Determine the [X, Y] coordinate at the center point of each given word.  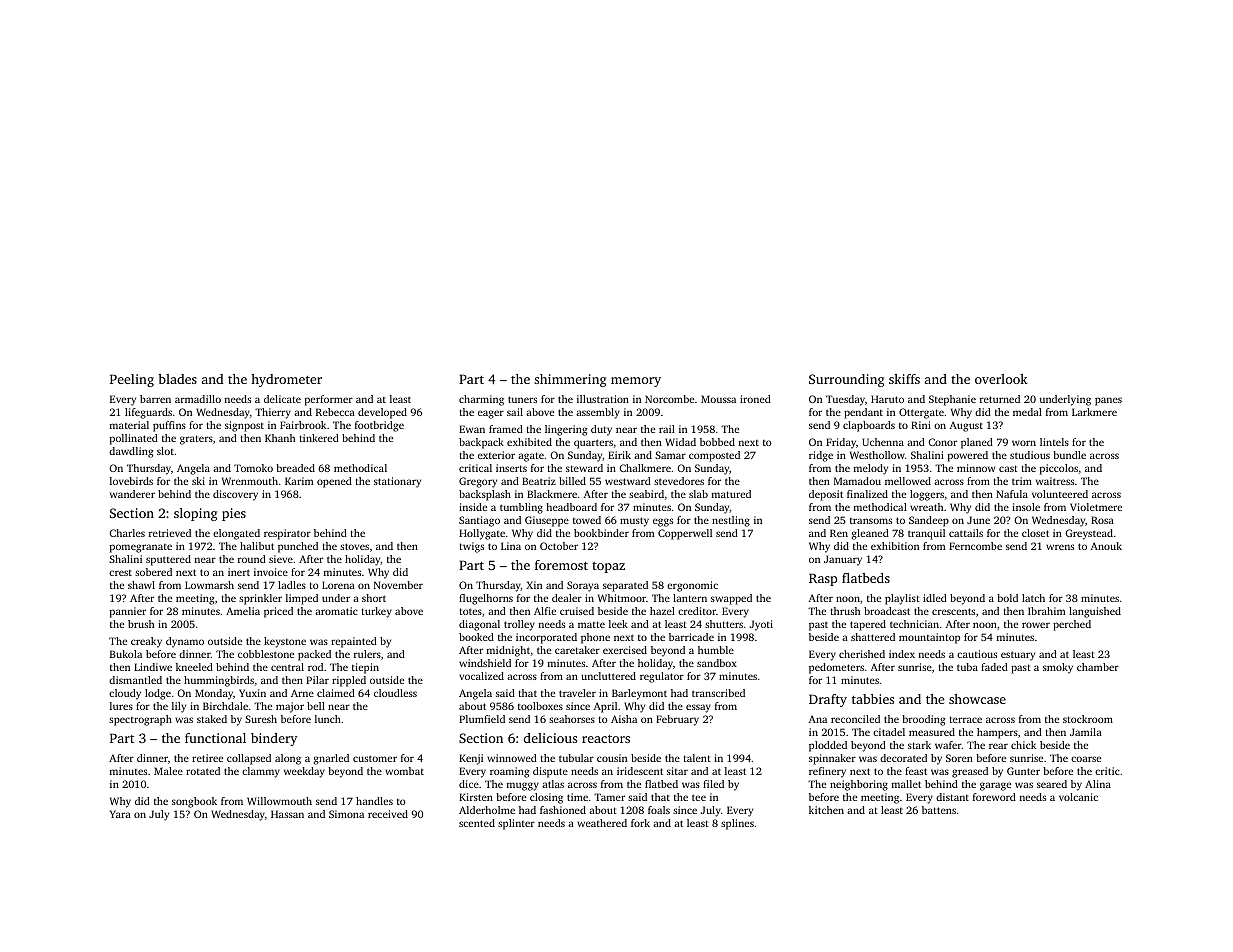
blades [177, 379]
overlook [1001, 379]
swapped [731, 599]
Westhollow [877, 455]
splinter [516, 824]
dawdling [131, 452]
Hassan [287, 814]
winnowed [512, 758]
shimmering [570, 380]
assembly [598, 413]
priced [278, 612]
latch [1033, 598]
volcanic [1078, 797]
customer [375, 758]
